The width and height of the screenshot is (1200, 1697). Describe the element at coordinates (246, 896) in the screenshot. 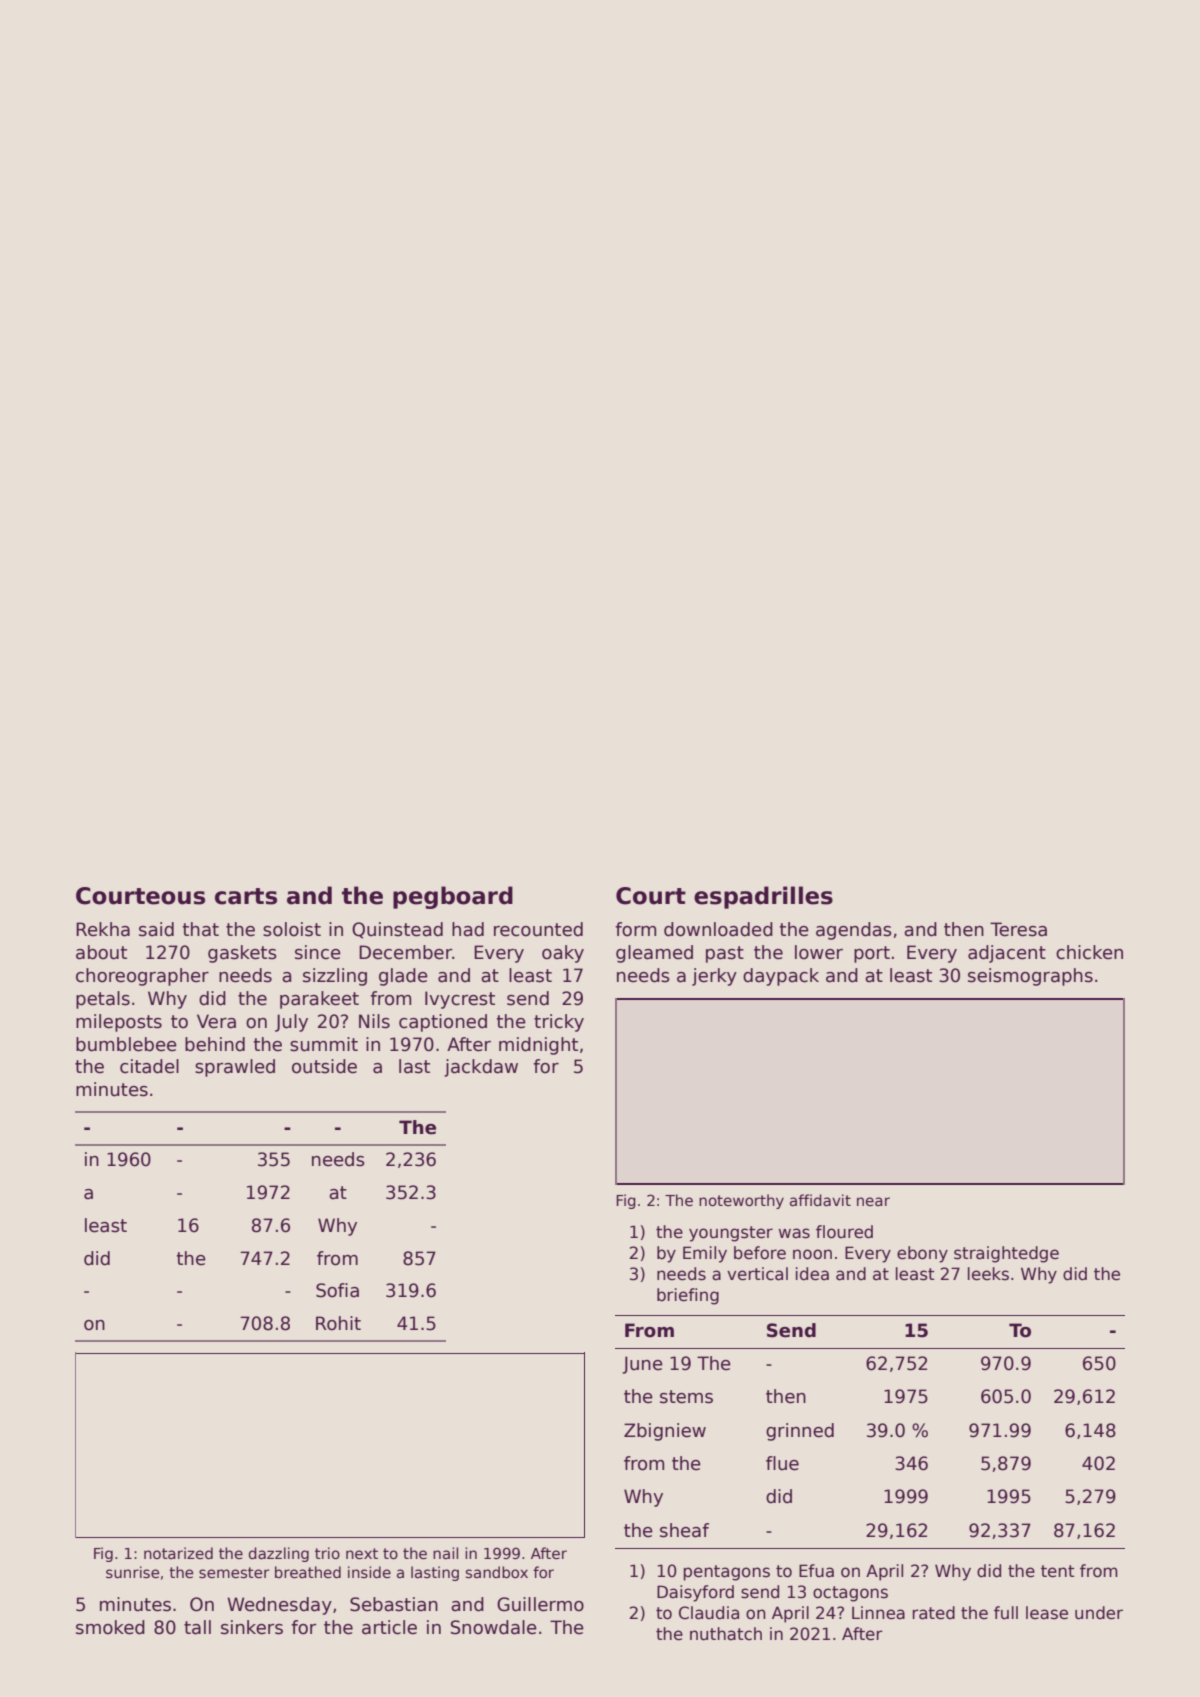

I see `carts` at that location.
